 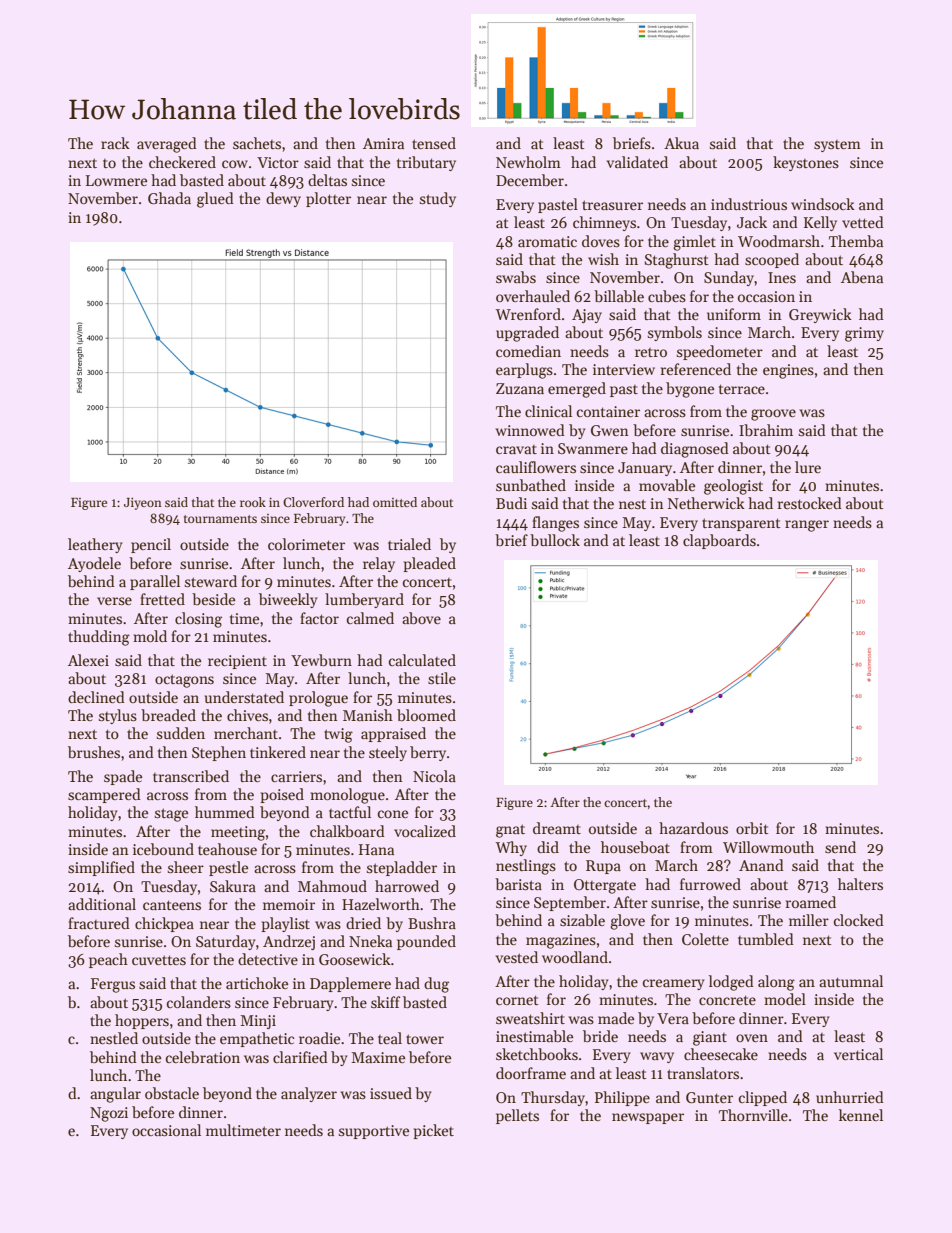 I want to click on rook, so click(x=253, y=502).
